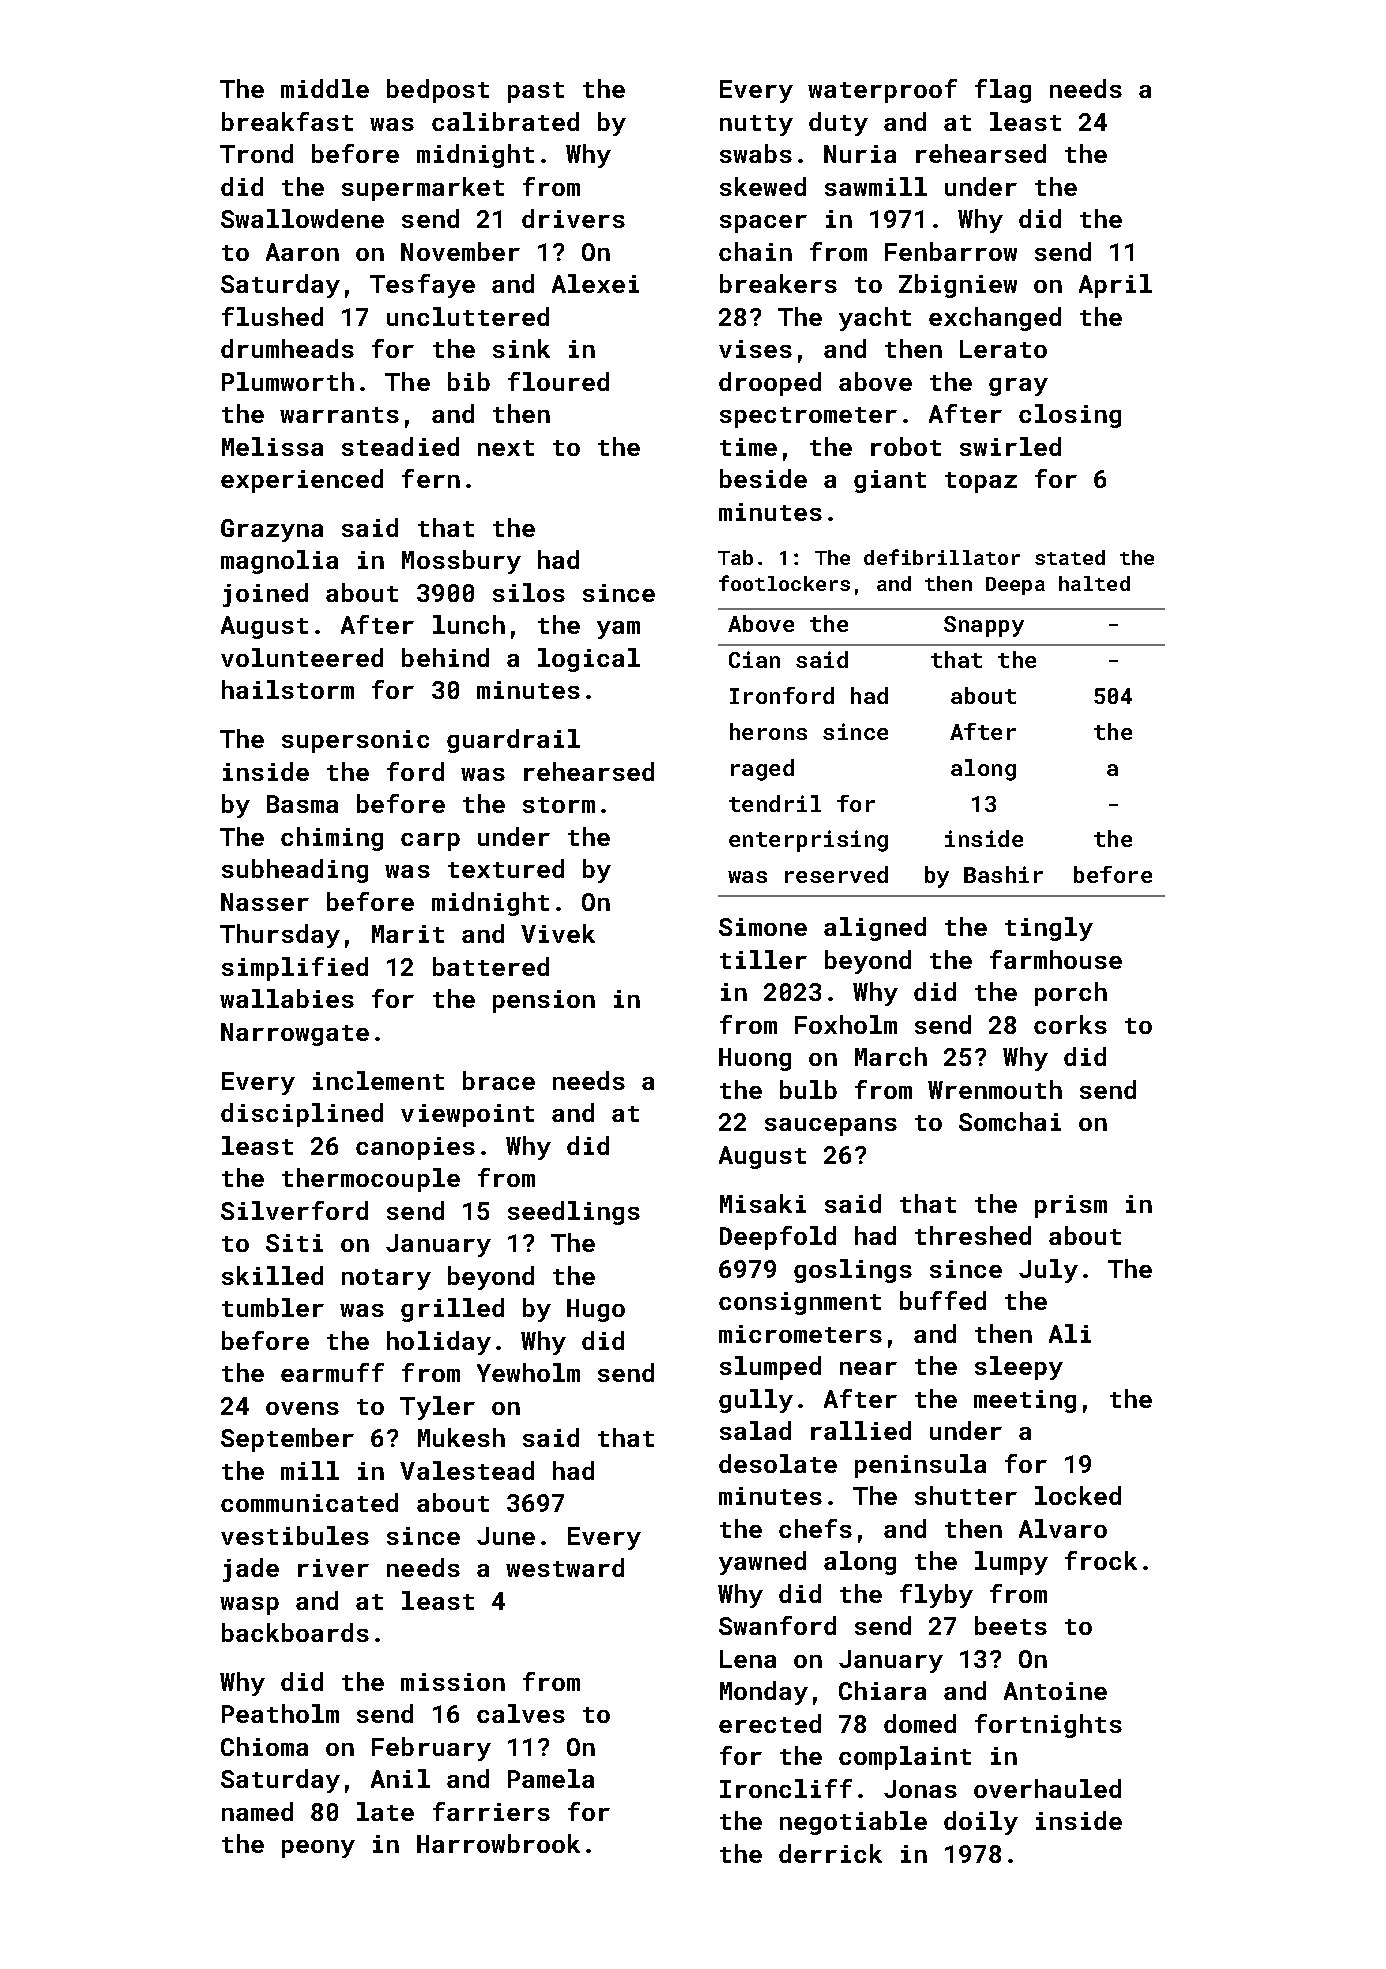  Describe the element at coordinates (920, 1723) in the page. I see `domed` at that location.
